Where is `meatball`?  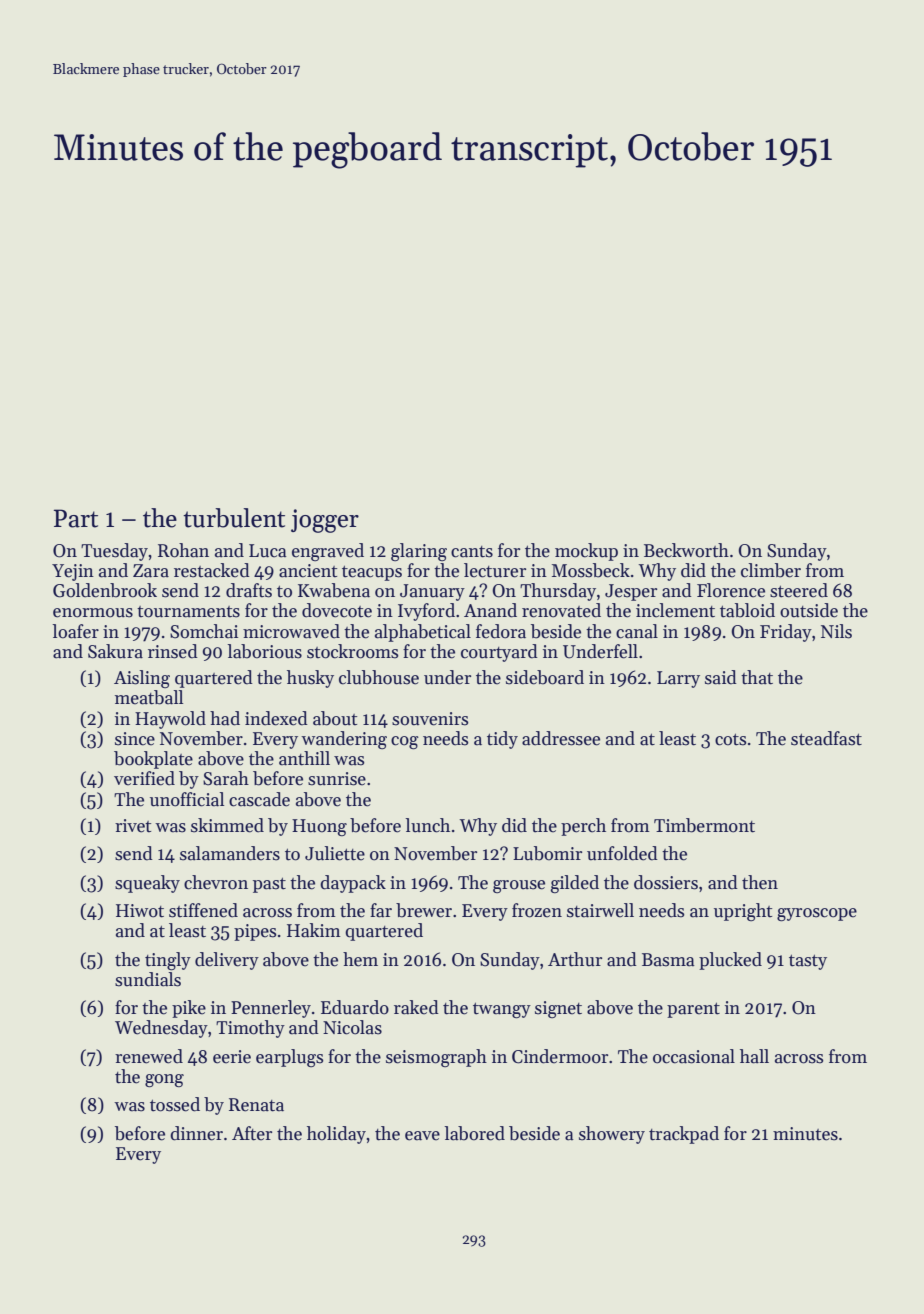
meatball is located at coordinates (149, 697).
